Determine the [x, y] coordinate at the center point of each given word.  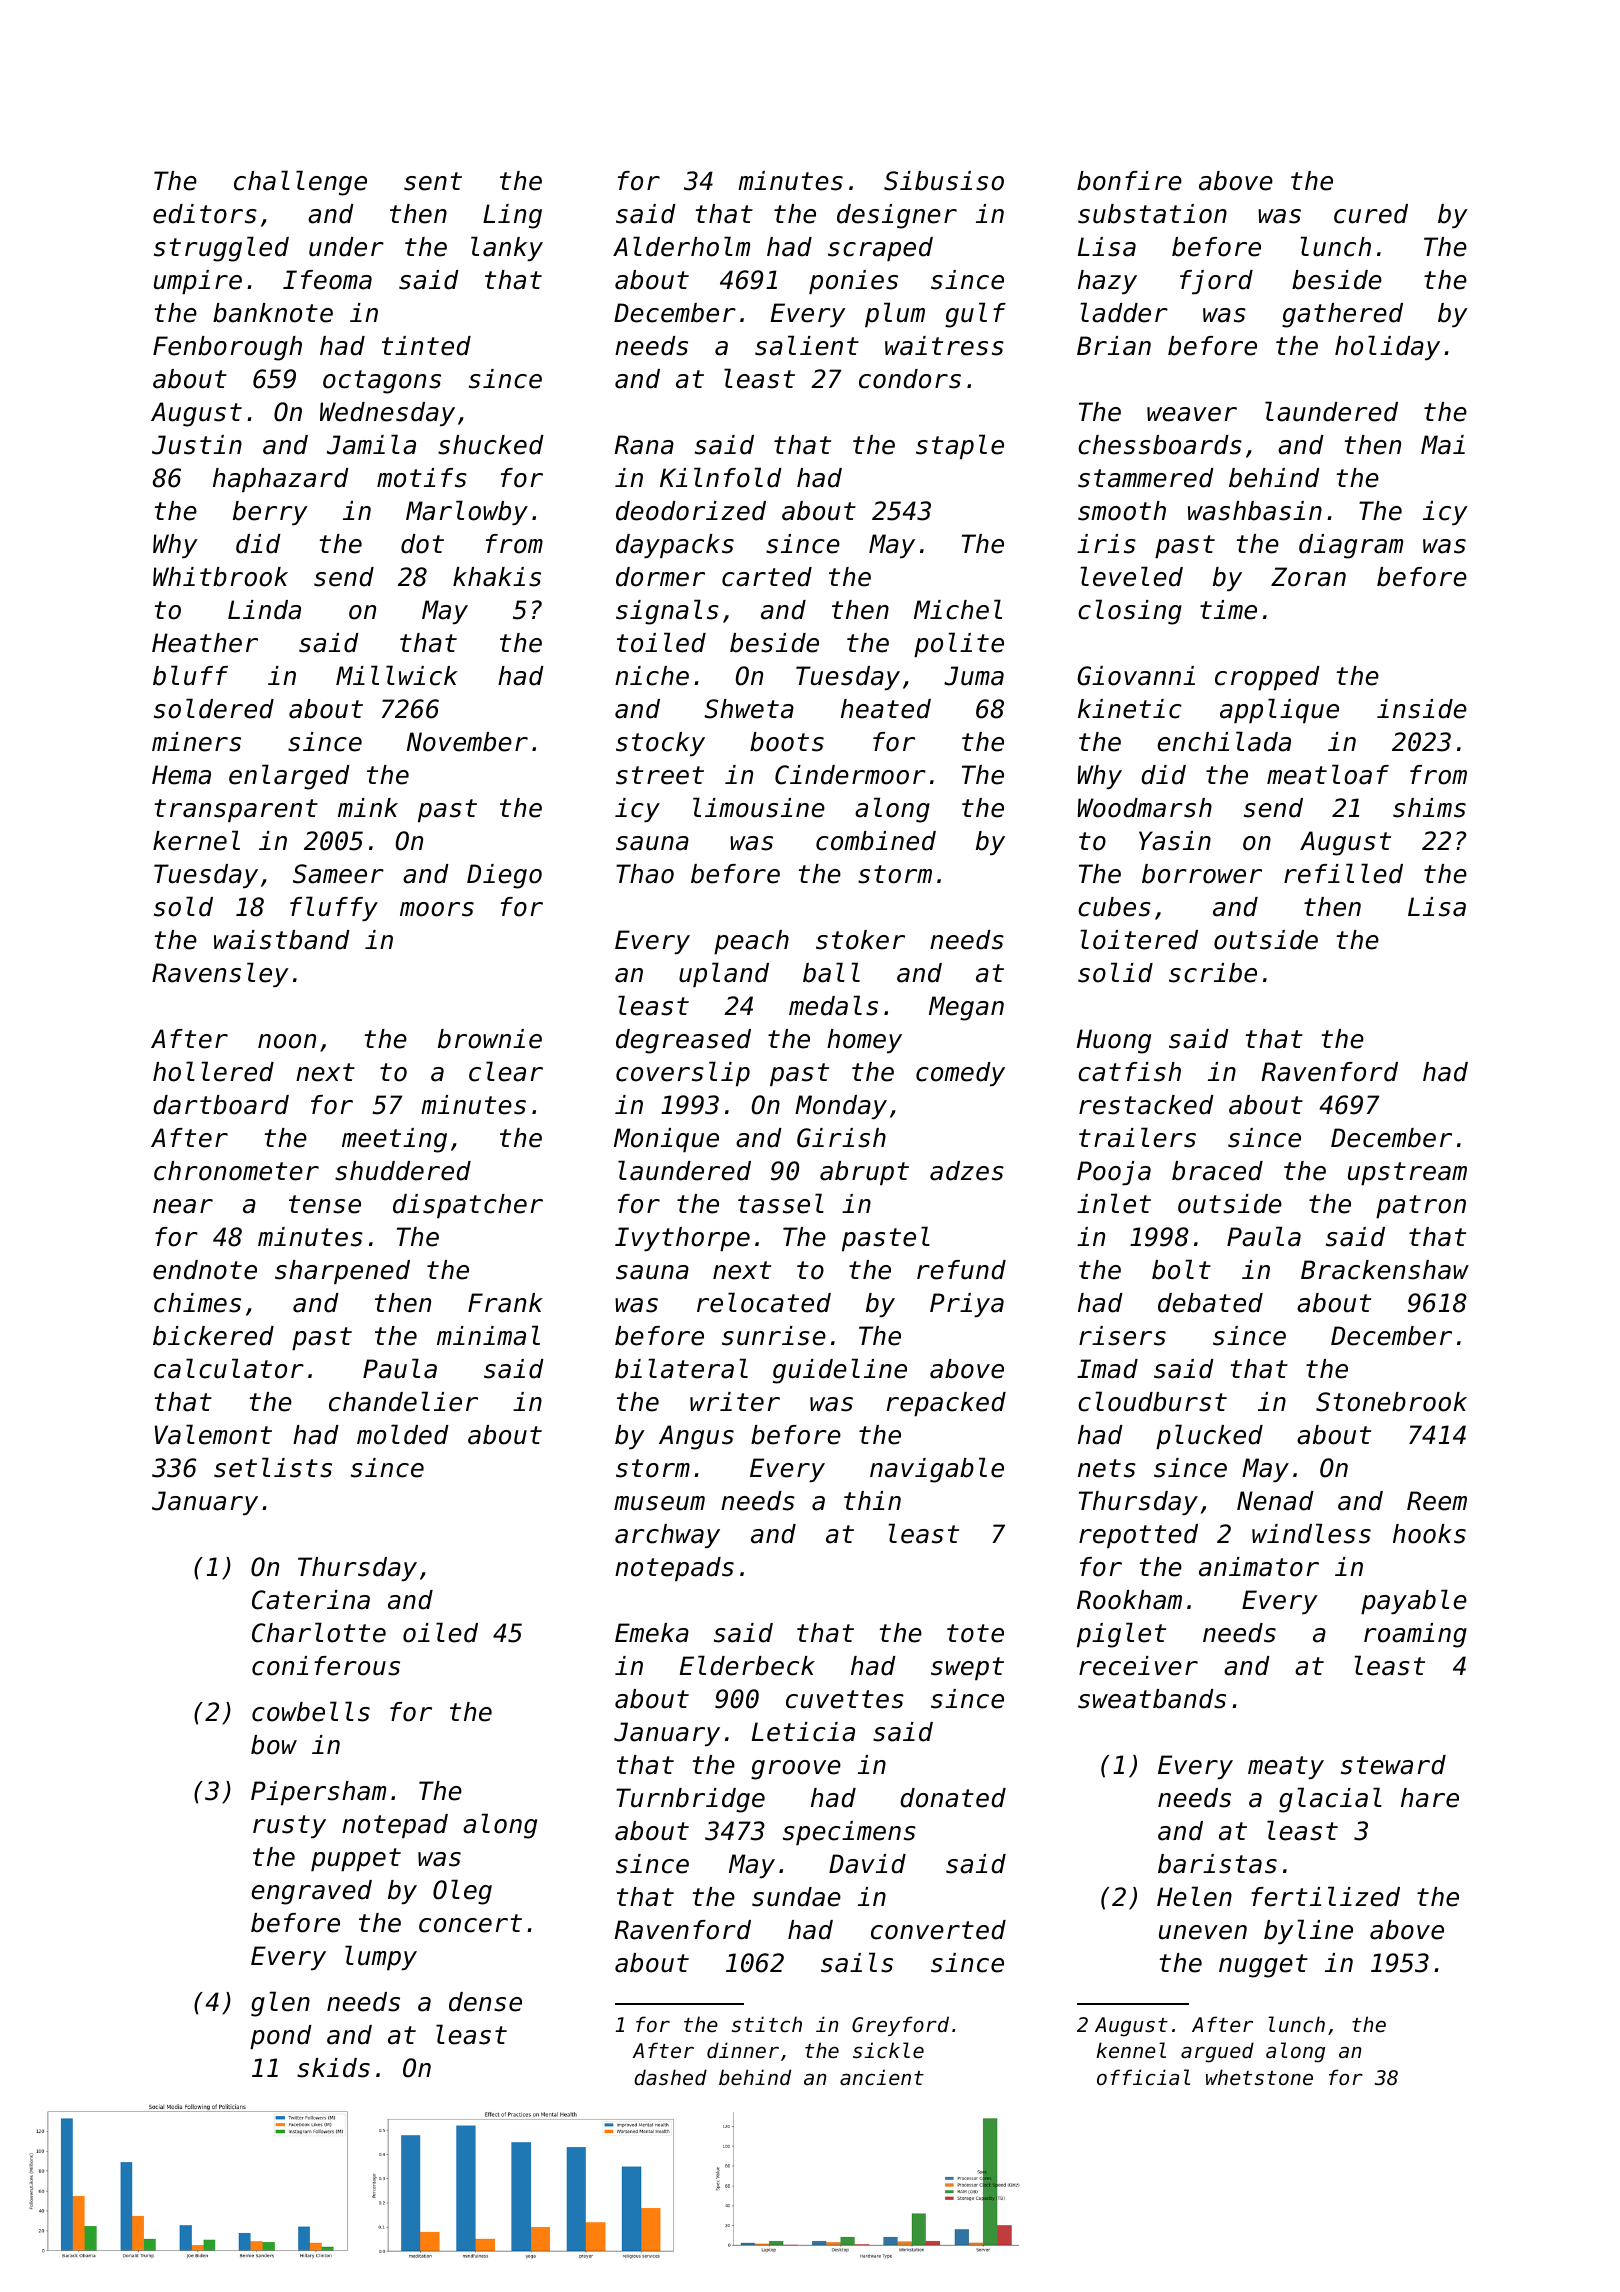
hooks [1429, 1534]
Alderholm [681, 246]
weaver [1192, 414]
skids [333, 2068]
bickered [213, 1336]
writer [735, 1402]
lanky [507, 248]
